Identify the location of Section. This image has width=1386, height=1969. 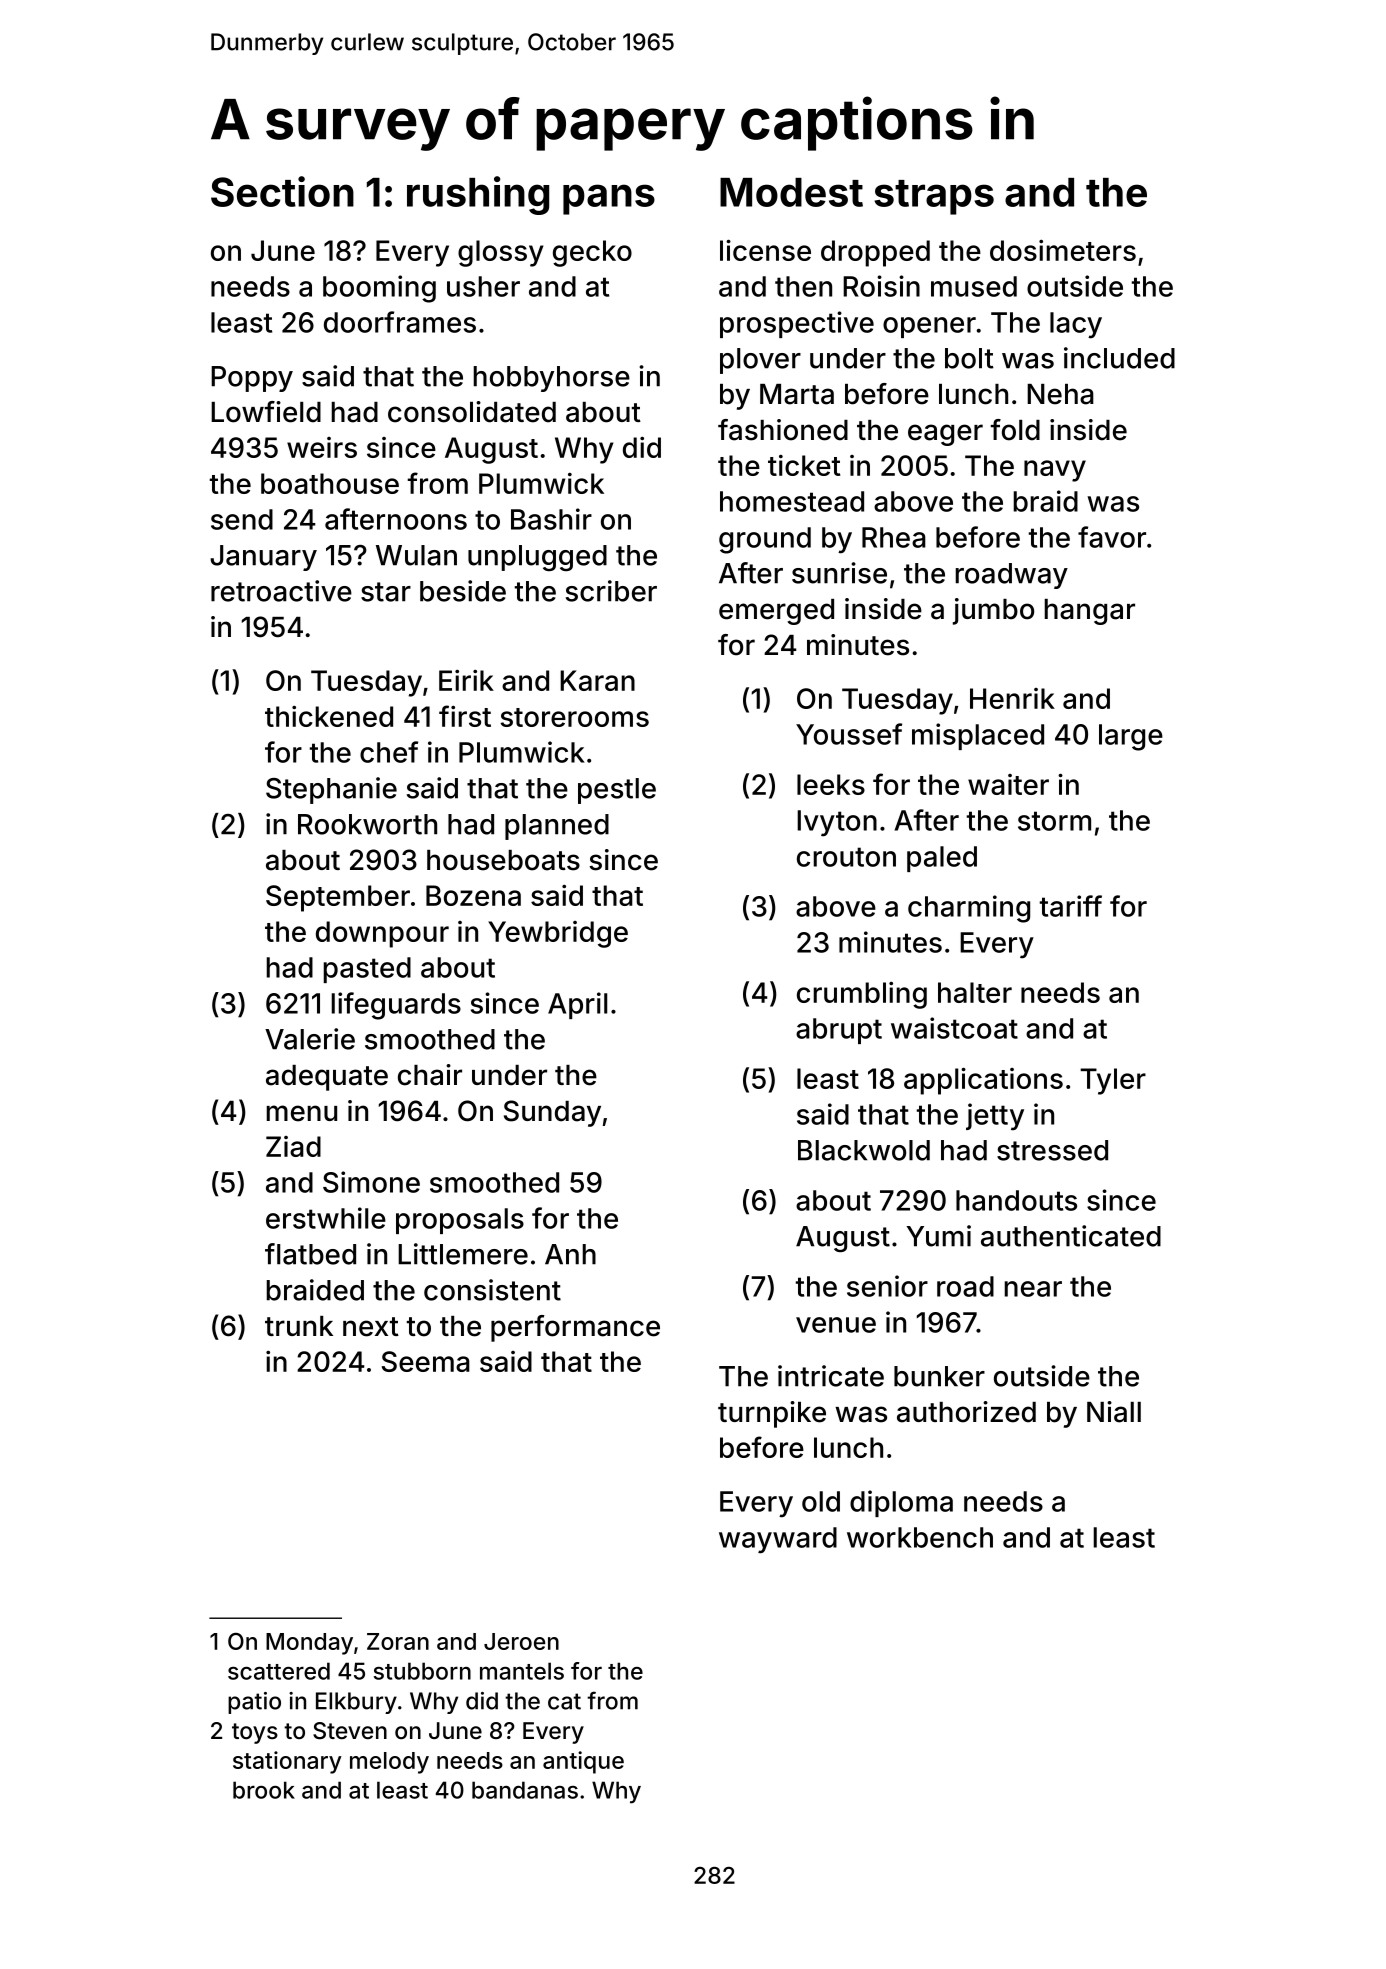
(282, 191).
